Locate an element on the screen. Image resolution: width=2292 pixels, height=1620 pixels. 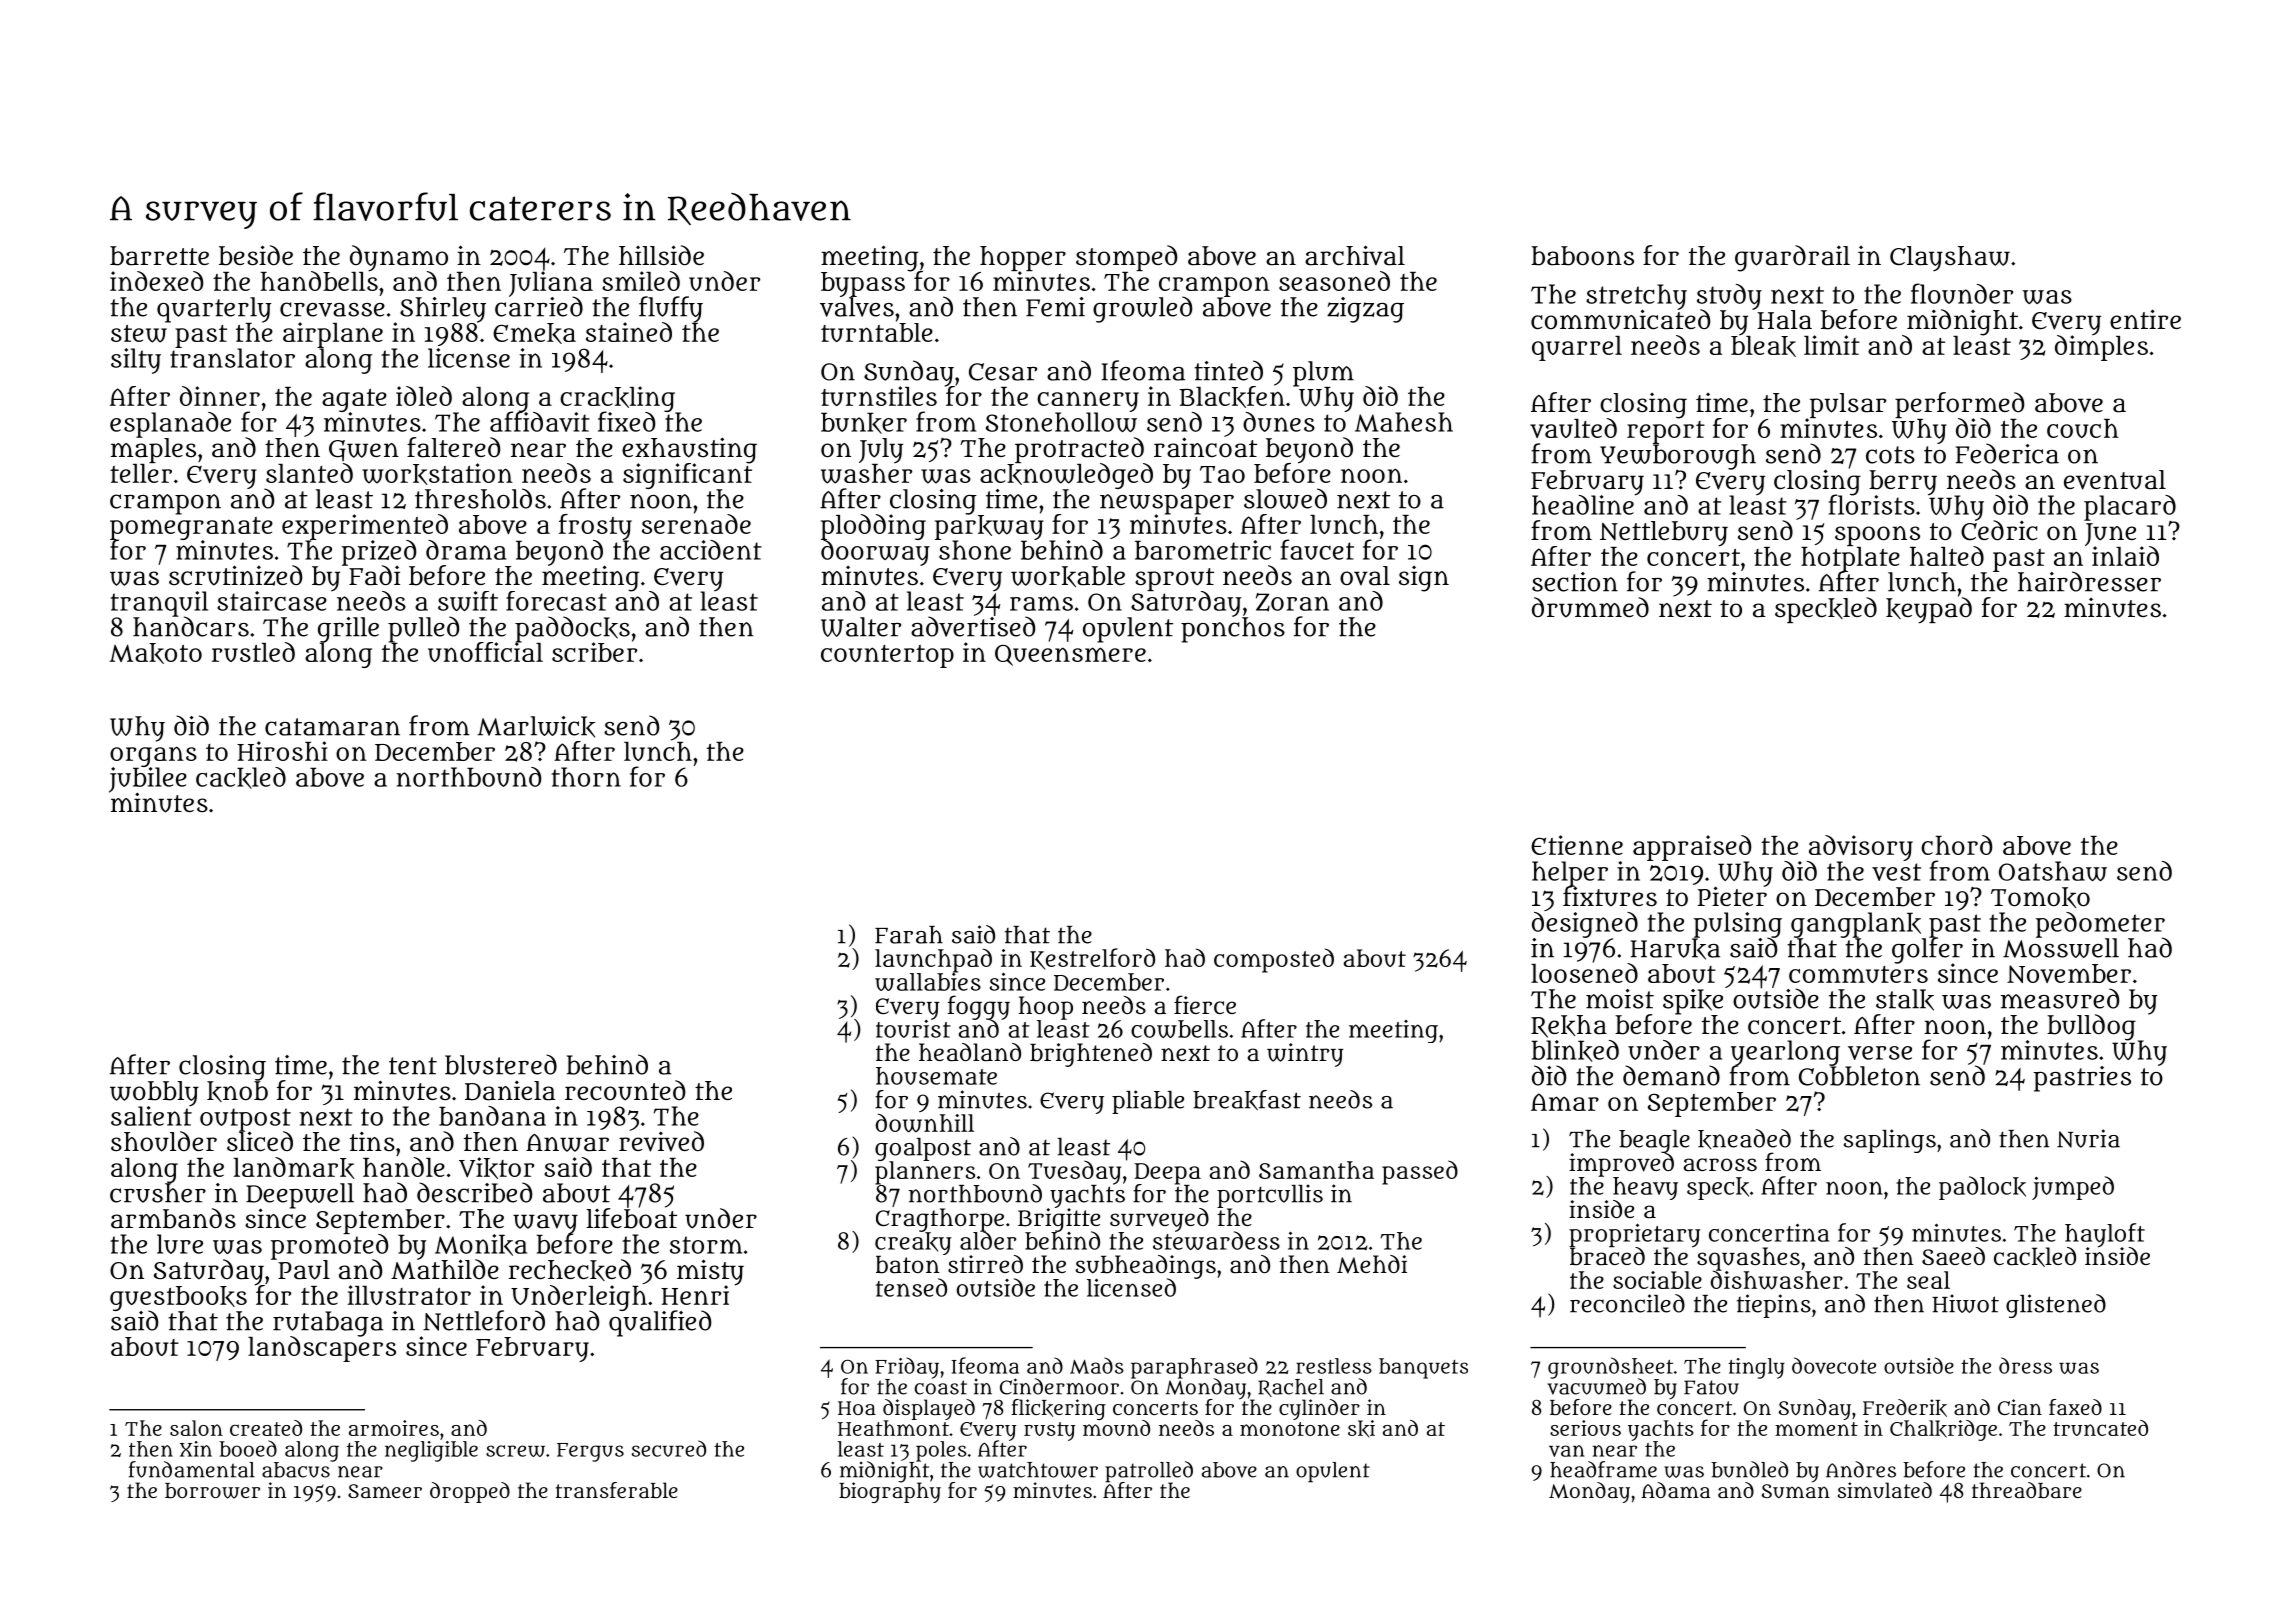
launchpad is located at coordinates (933, 960).
